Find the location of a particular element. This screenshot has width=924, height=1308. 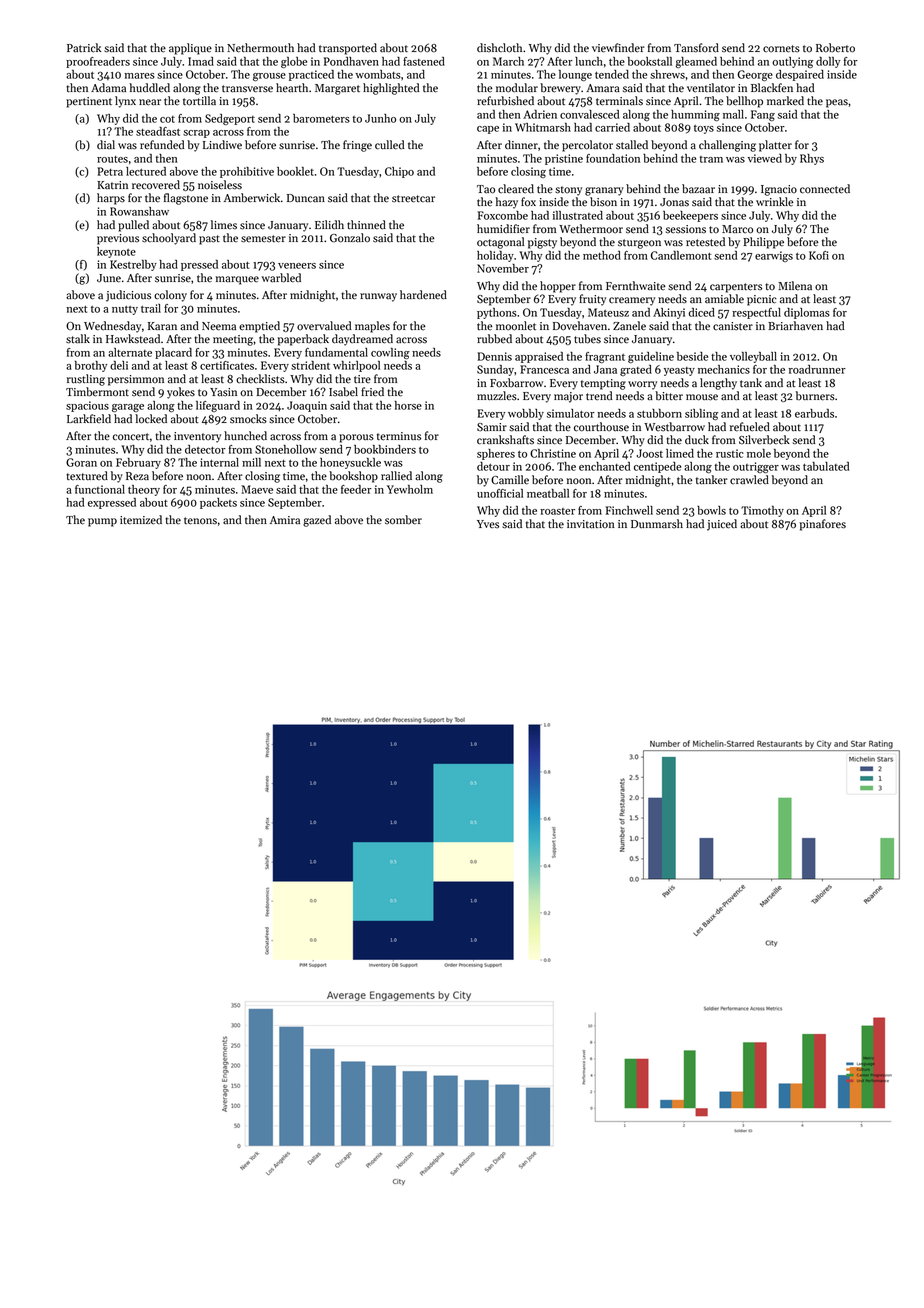

pythons is located at coordinates (497, 313).
